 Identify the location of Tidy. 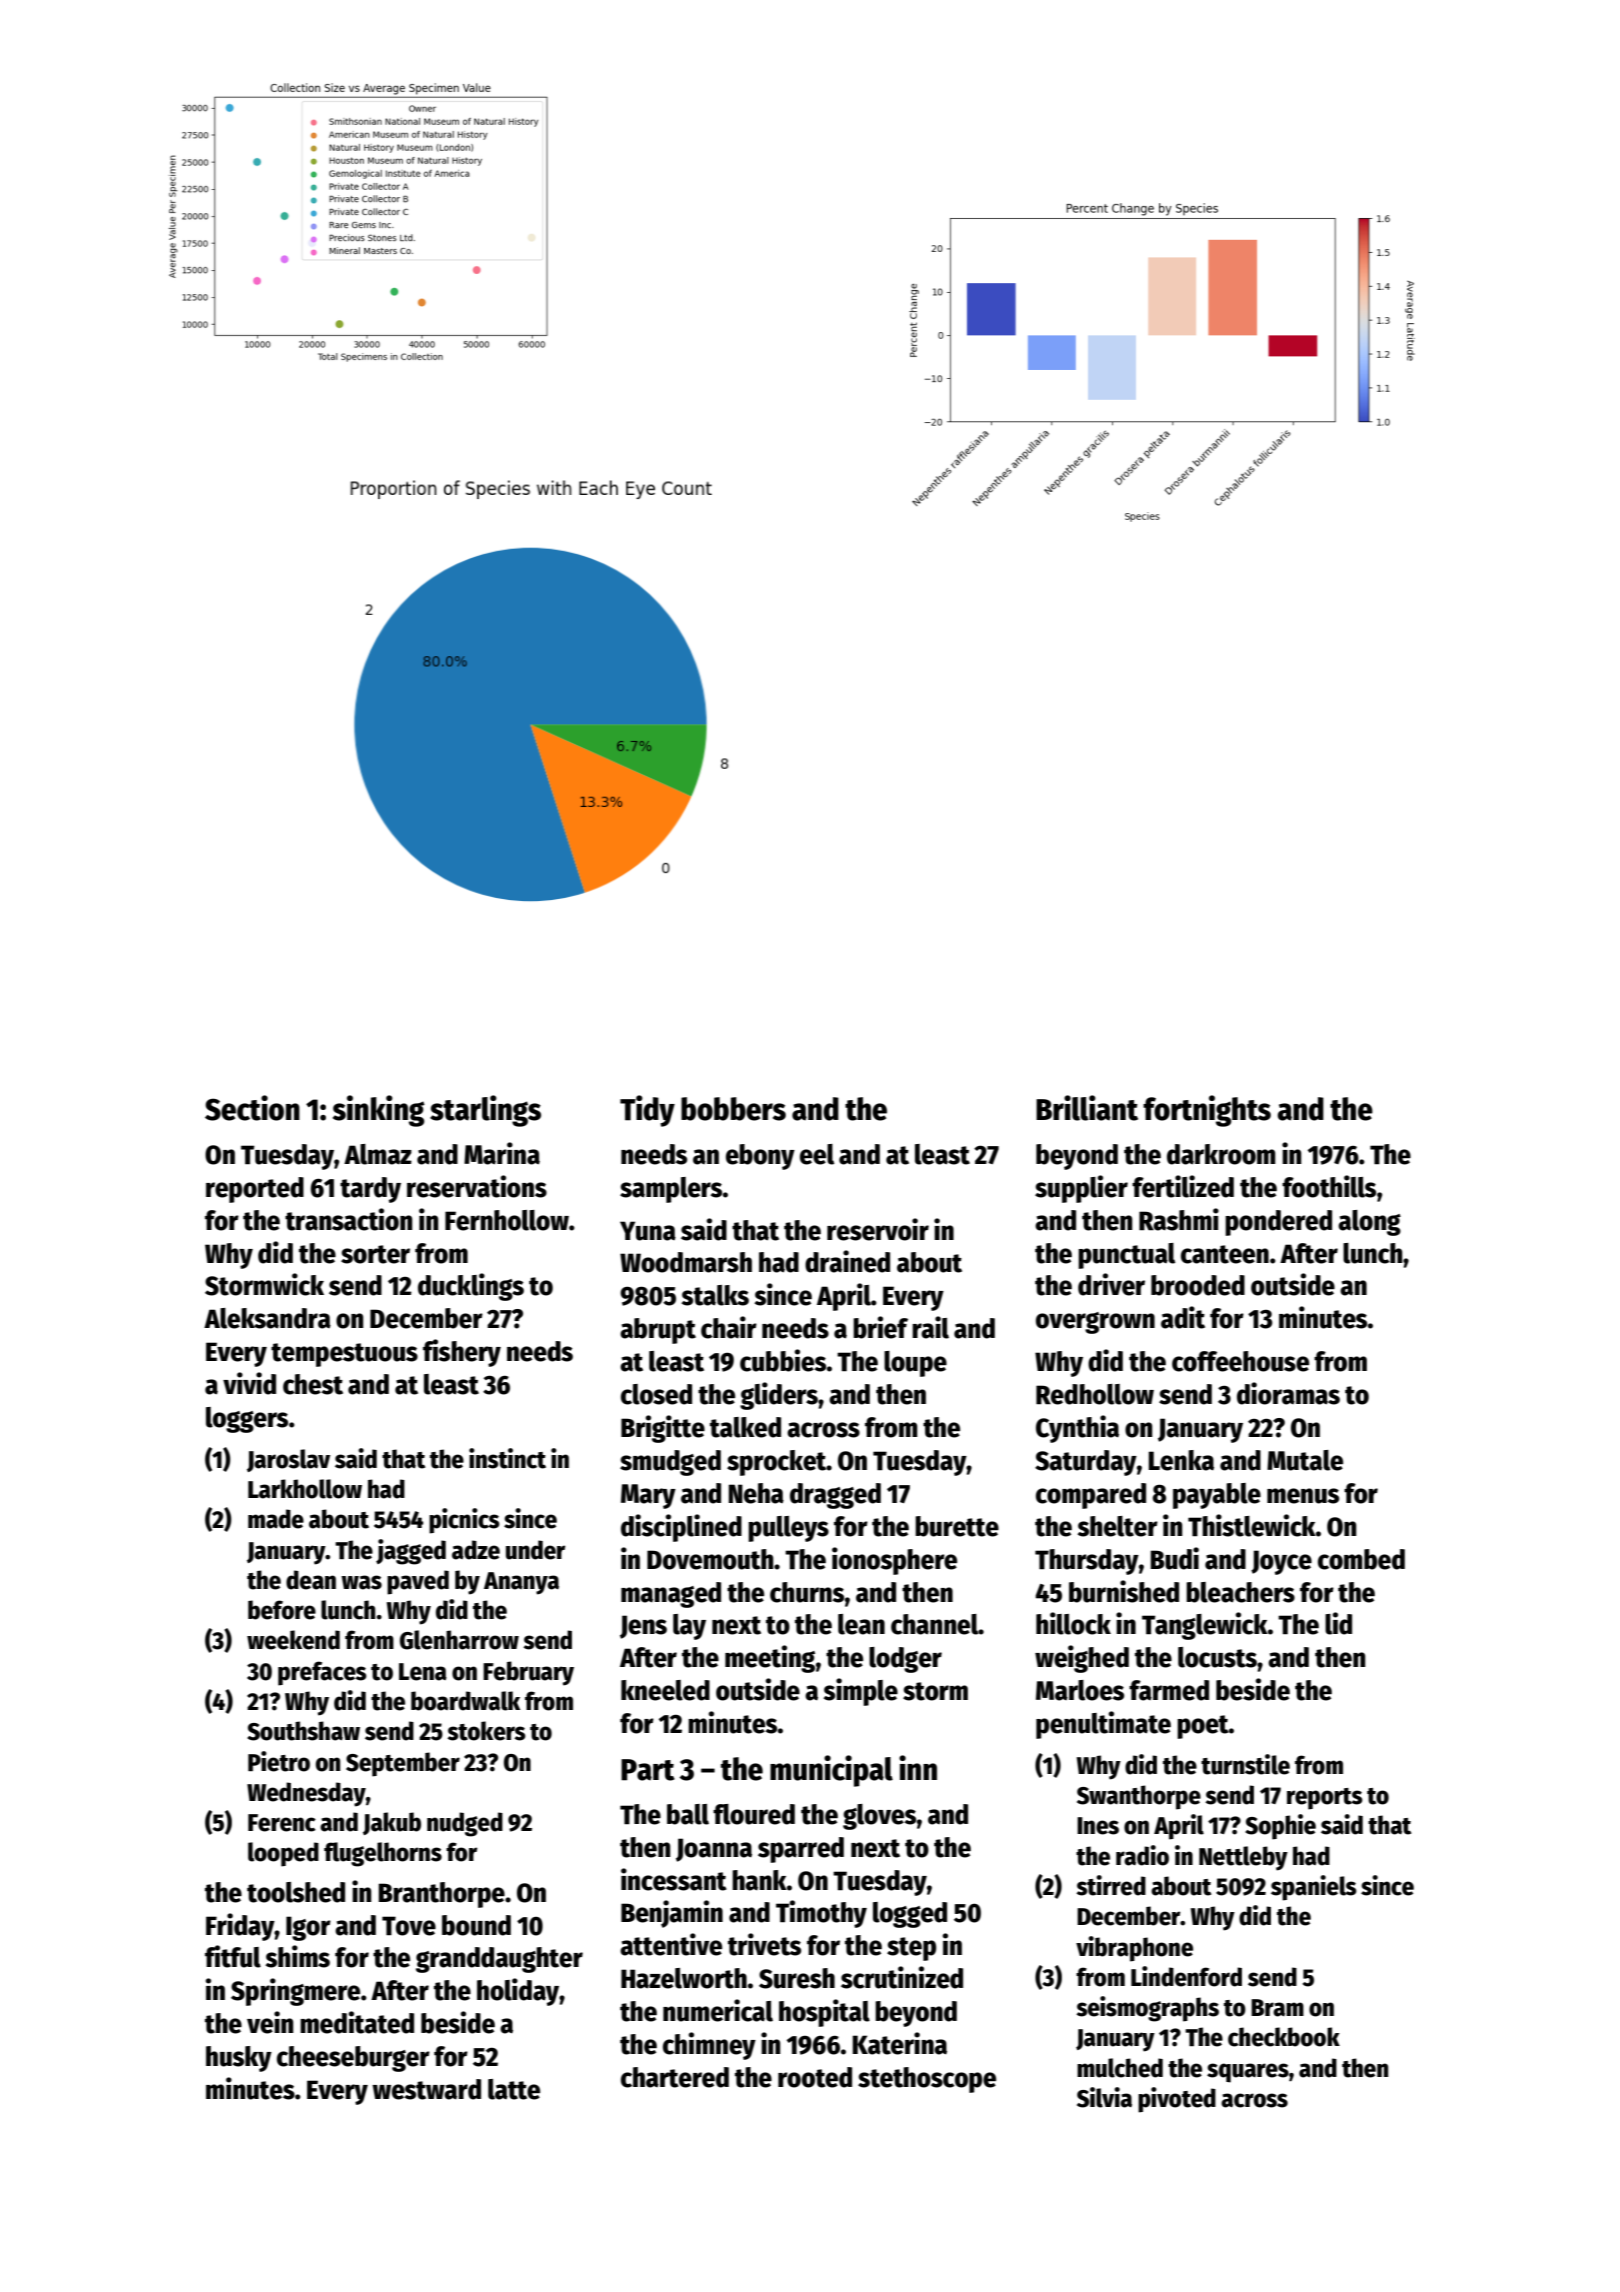
(647, 1111).
